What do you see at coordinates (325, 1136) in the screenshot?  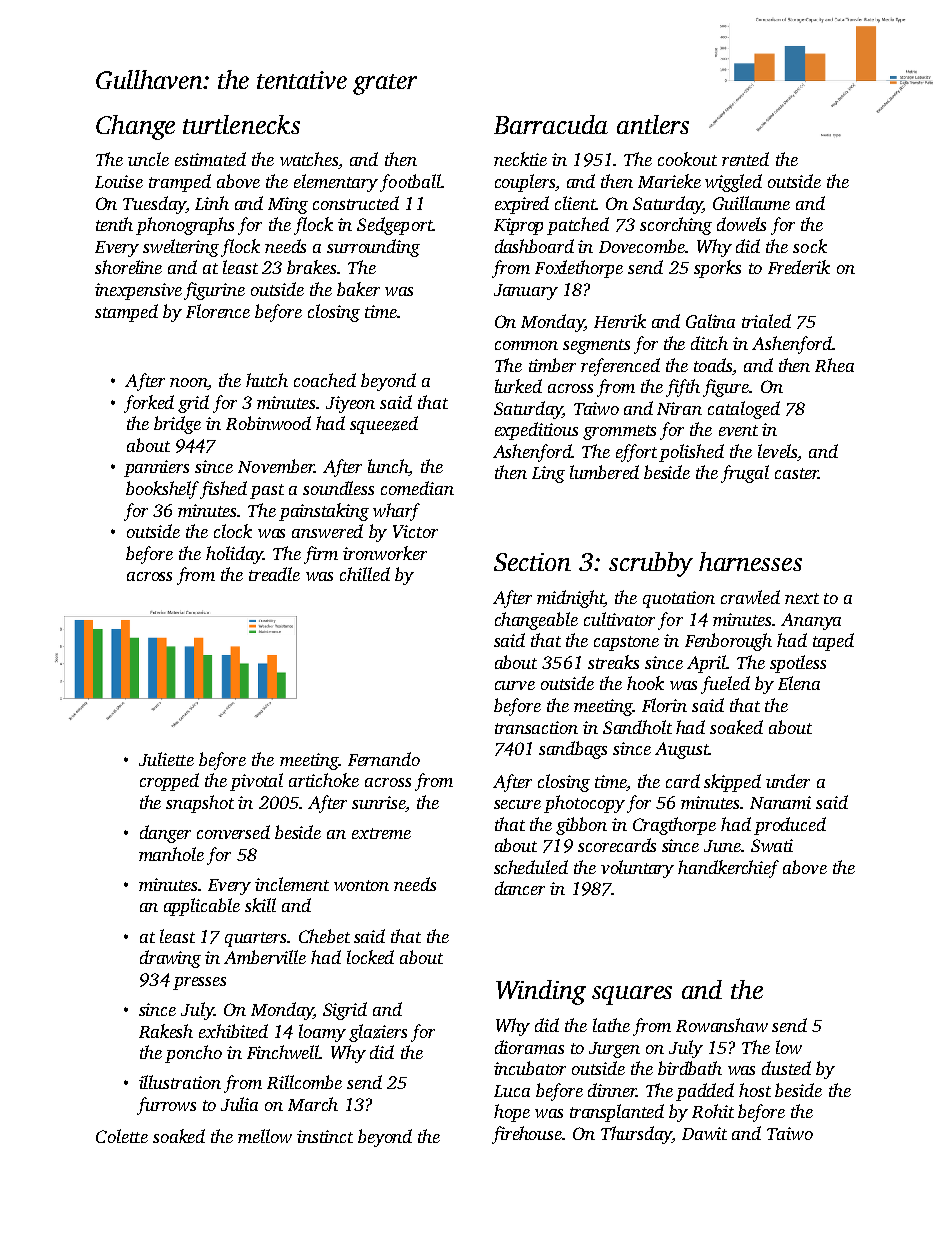 I see `instinct` at bounding box center [325, 1136].
